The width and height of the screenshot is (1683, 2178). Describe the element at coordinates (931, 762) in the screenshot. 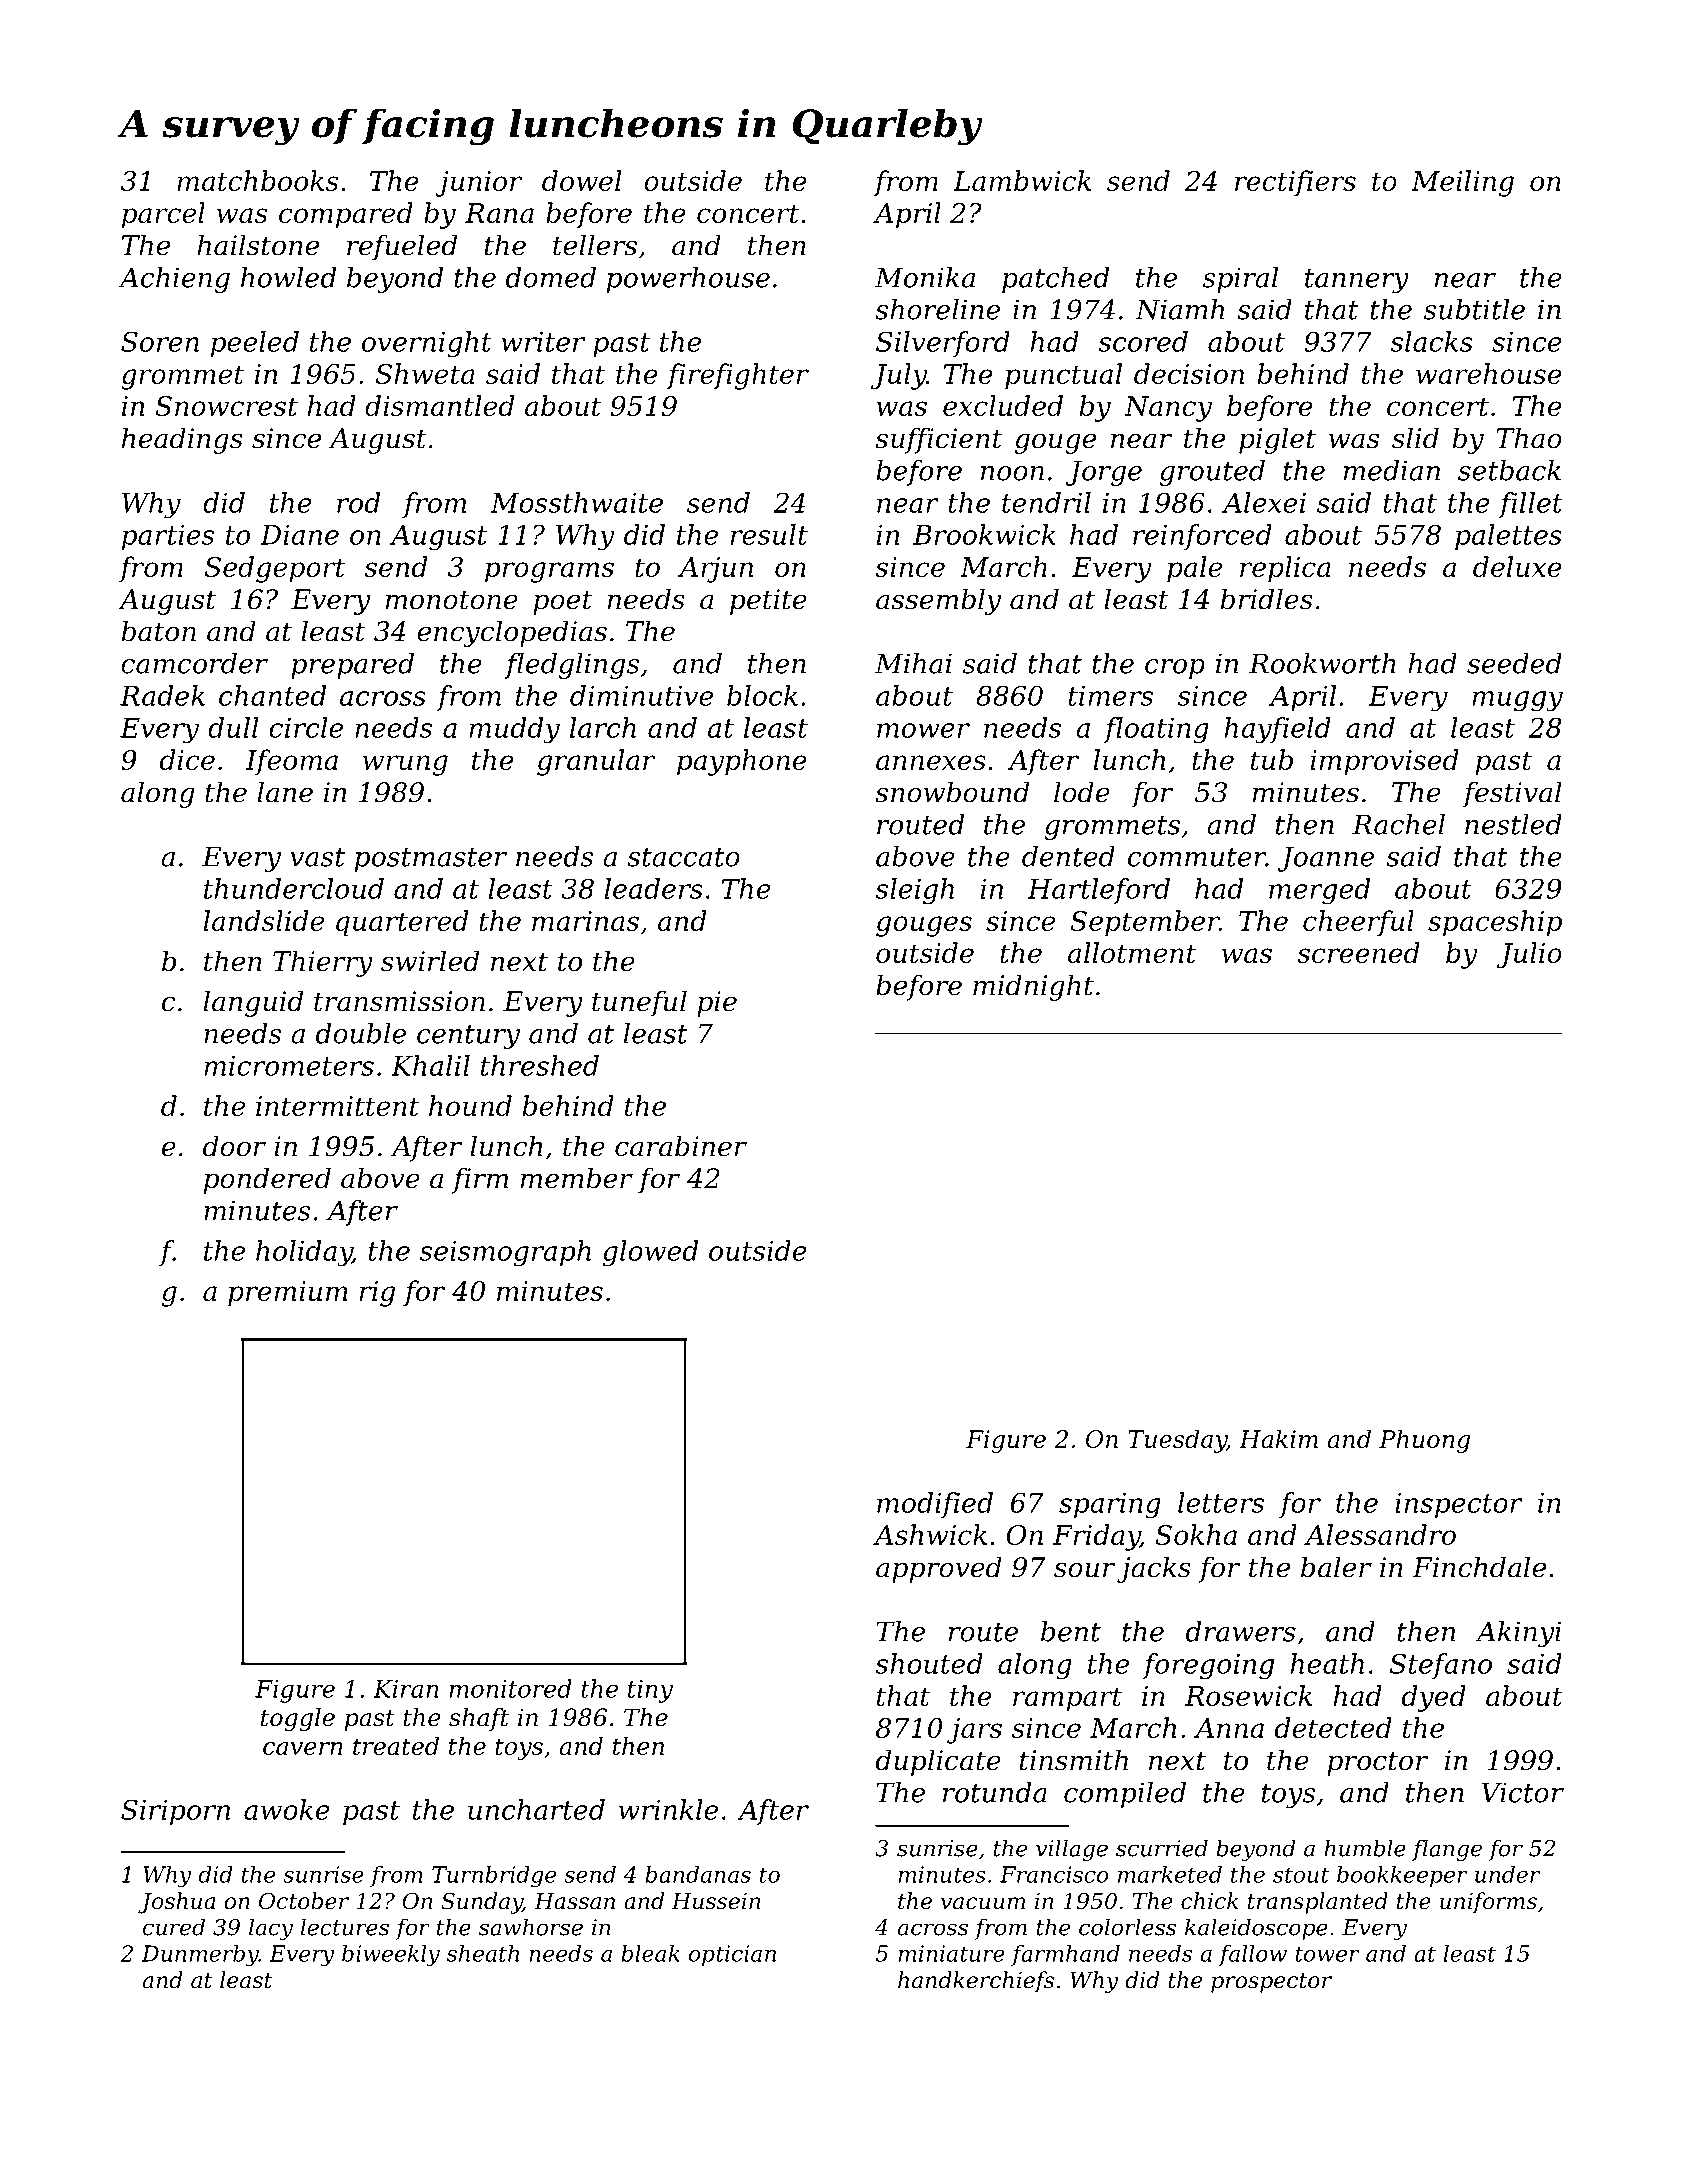

I see `annexes` at that location.
